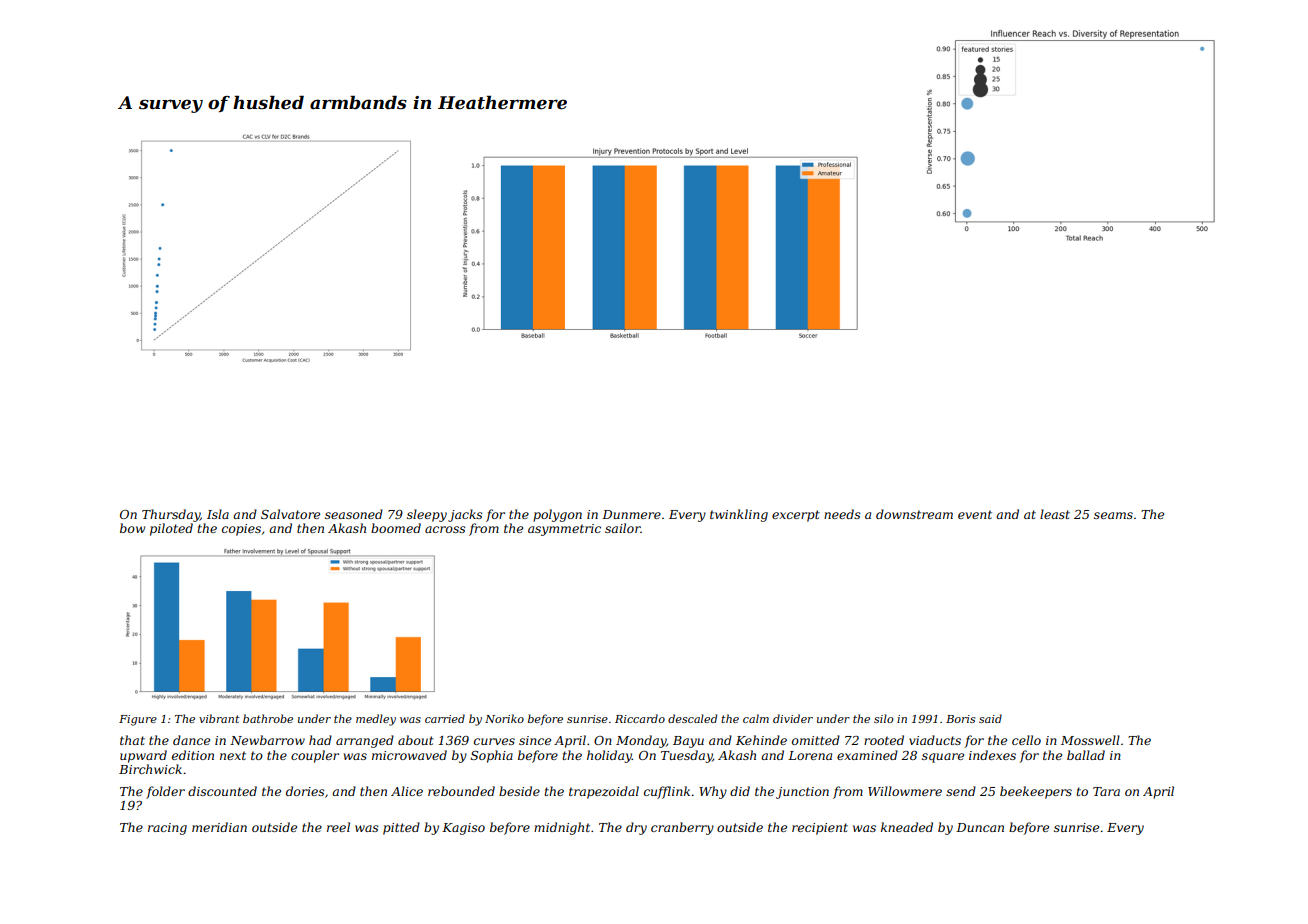 The height and width of the image is (924, 1308). What do you see at coordinates (905, 791) in the image?
I see `Willowmere` at bounding box center [905, 791].
